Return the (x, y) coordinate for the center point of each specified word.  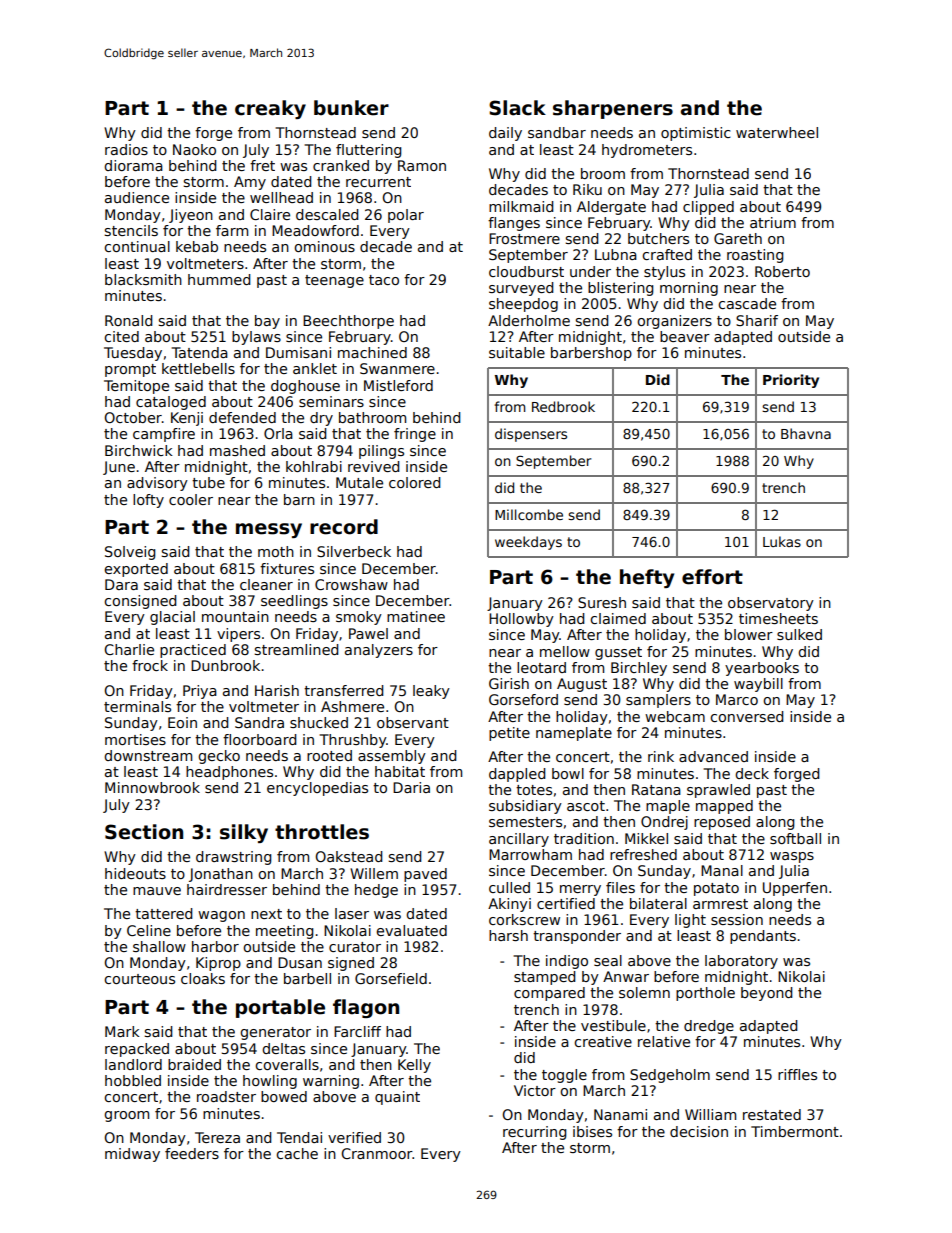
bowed (284, 1096)
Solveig (130, 553)
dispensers (531, 435)
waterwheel (777, 132)
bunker (351, 108)
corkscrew (524, 919)
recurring (535, 1133)
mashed (237, 450)
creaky (270, 109)
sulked (799, 634)
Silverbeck (354, 551)
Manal (722, 870)
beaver (685, 336)
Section (144, 832)
